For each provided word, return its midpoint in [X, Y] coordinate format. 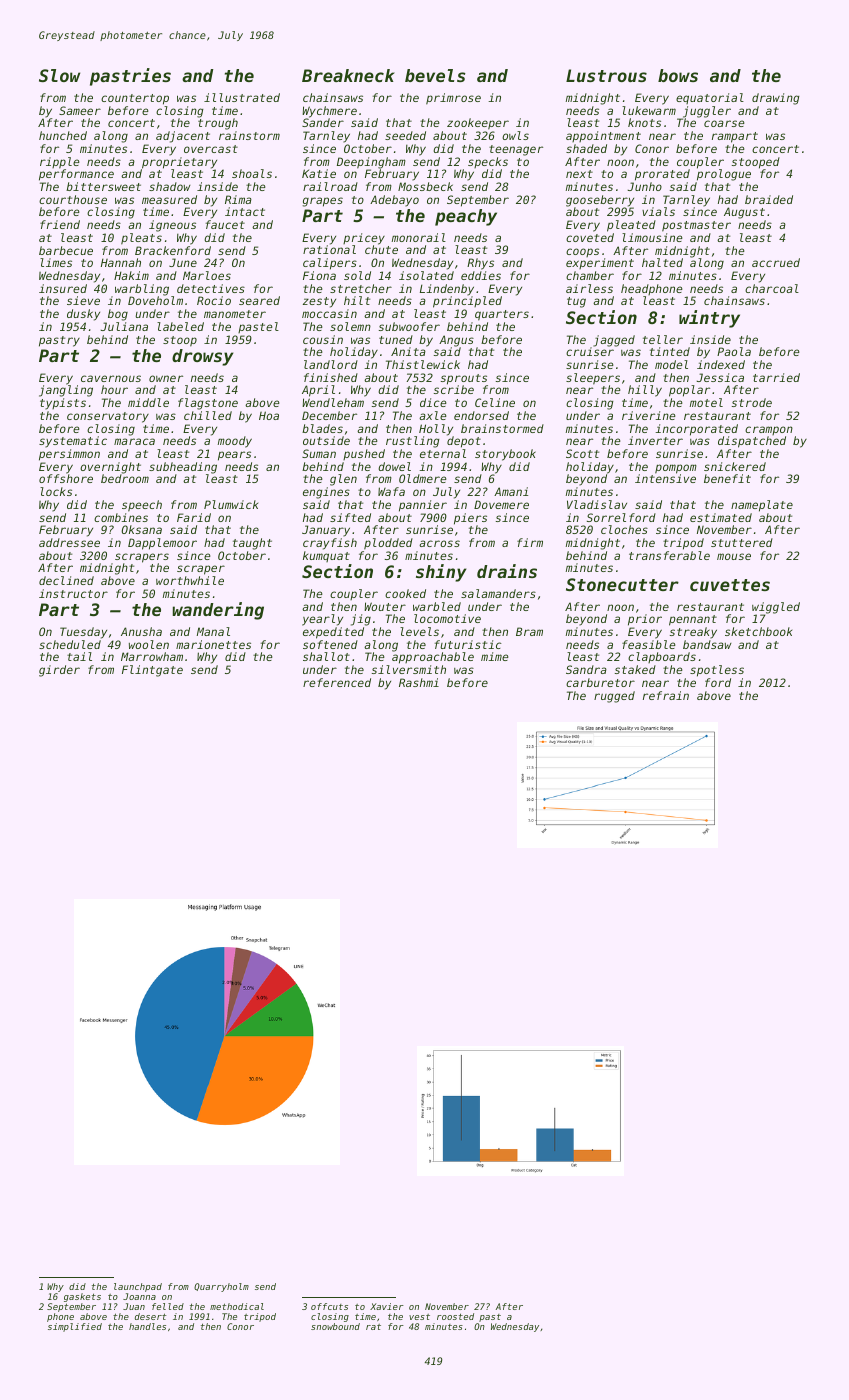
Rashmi [419, 682]
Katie [319, 173]
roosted [455, 1316]
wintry [709, 319]
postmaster [696, 226]
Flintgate [152, 671]
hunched [63, 135]
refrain [666, 695]
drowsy [202, 357]
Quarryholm [221, 1287]
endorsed [481, 415]
